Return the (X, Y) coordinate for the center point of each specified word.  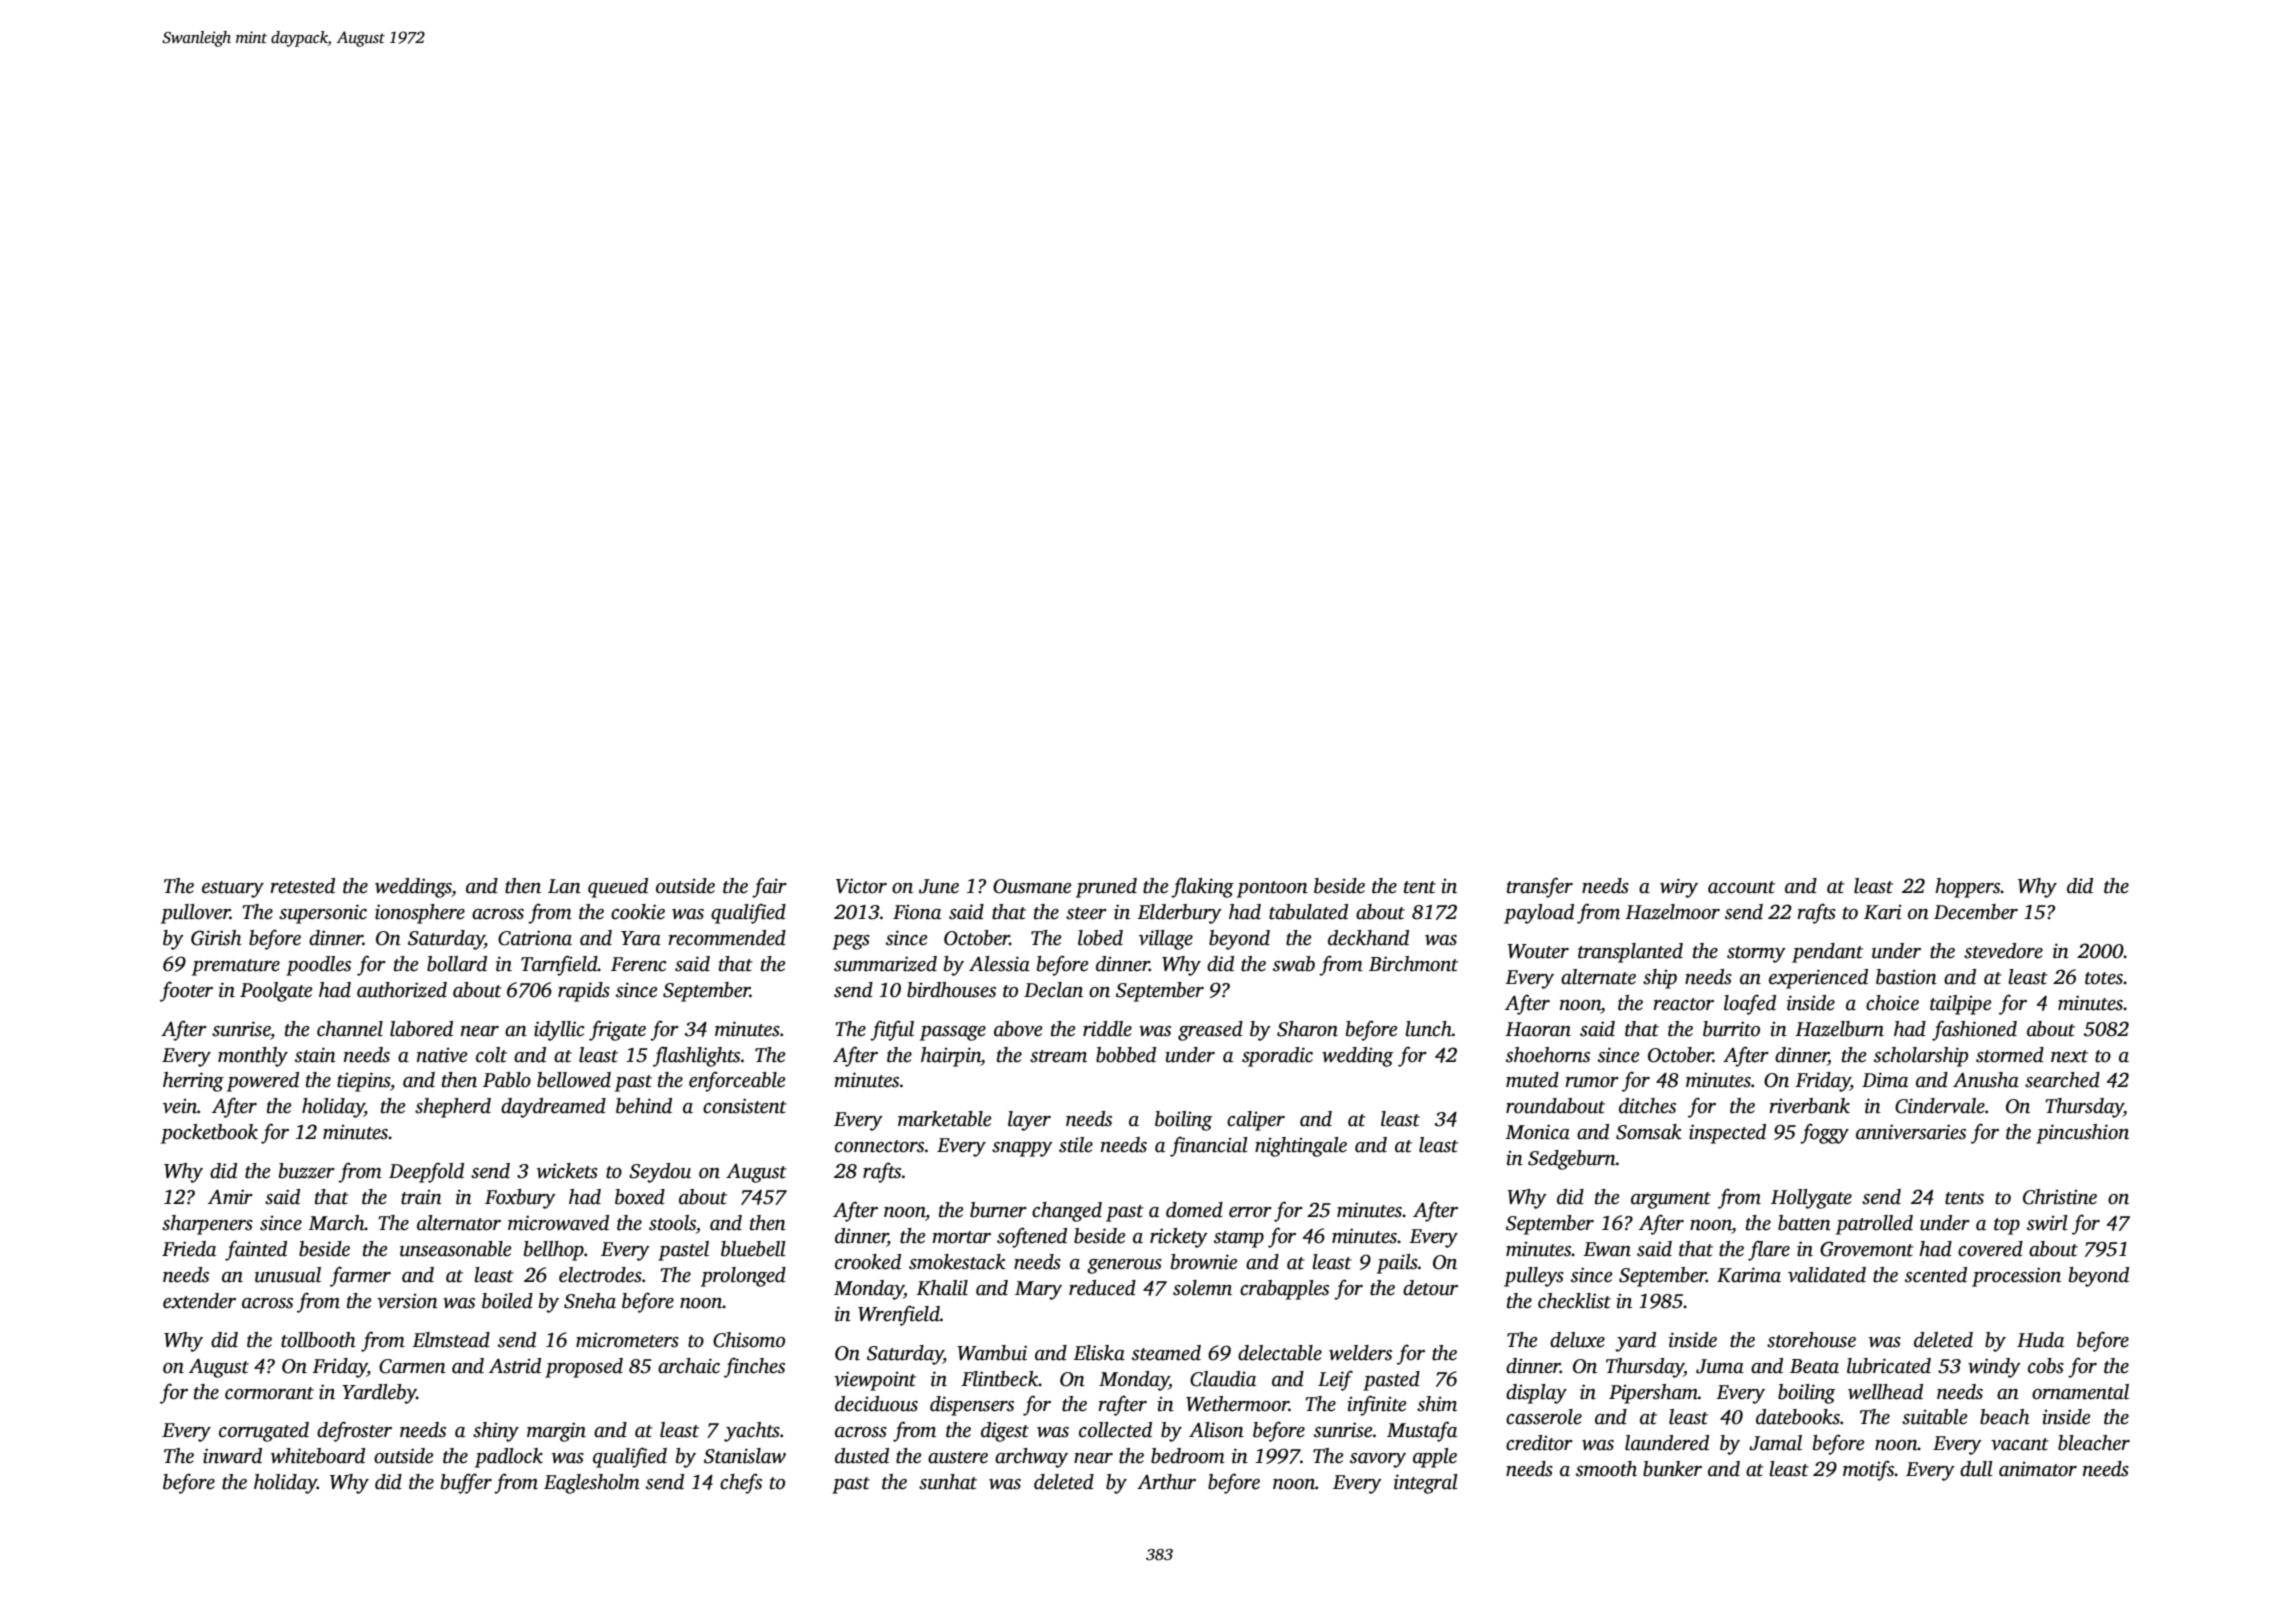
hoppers (1968, 888)
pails (1397, 1264)
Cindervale (1940, 1106)
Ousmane (1032, 886)
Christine (2060, 1197)
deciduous (876, 1404)
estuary (233, 889)
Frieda (189, 1249)
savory (1378, 1460)
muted (1532, 1080)
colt (491, 1055)
